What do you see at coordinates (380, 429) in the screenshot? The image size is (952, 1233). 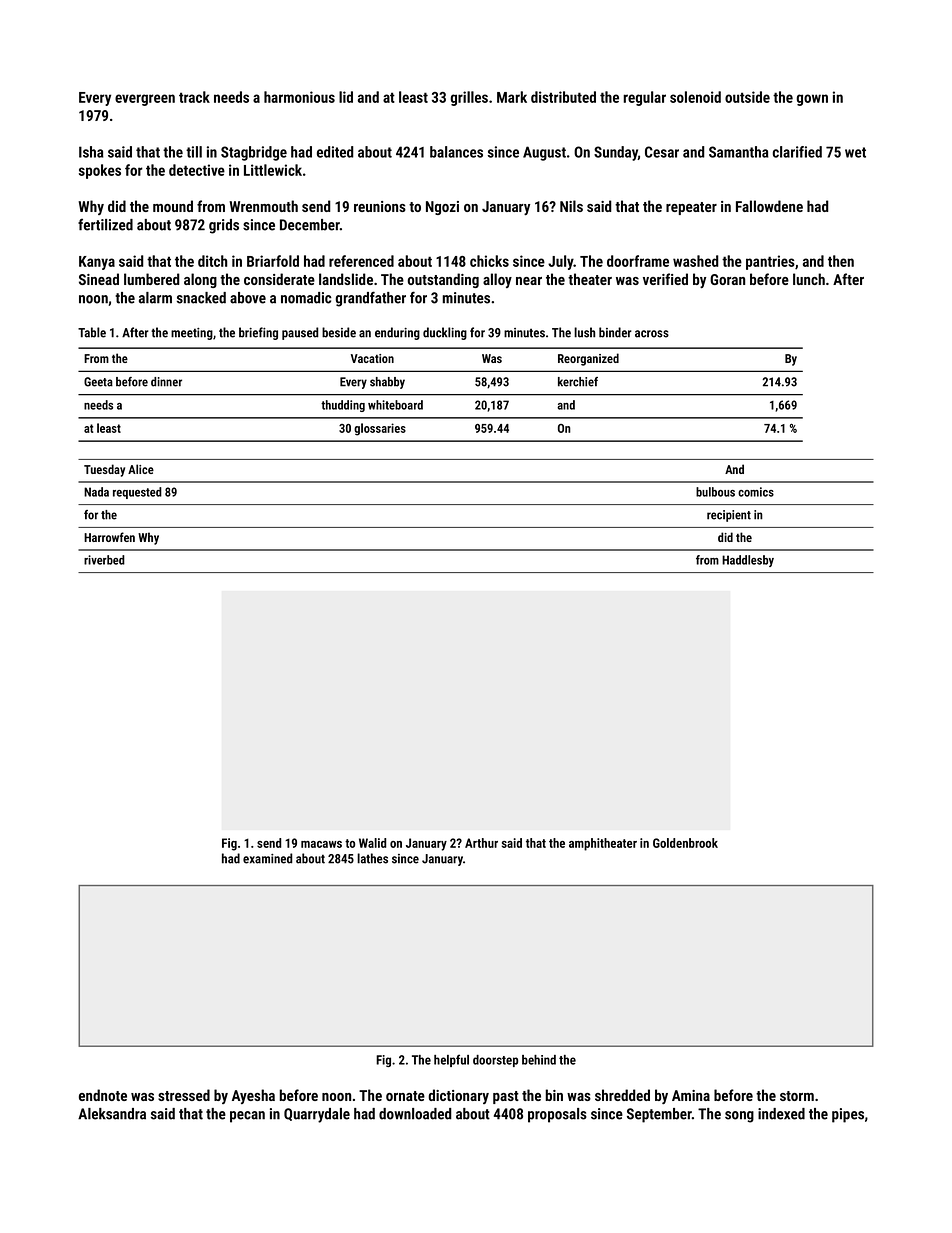 I see `glossaries` at bounding box center [380, 429].
